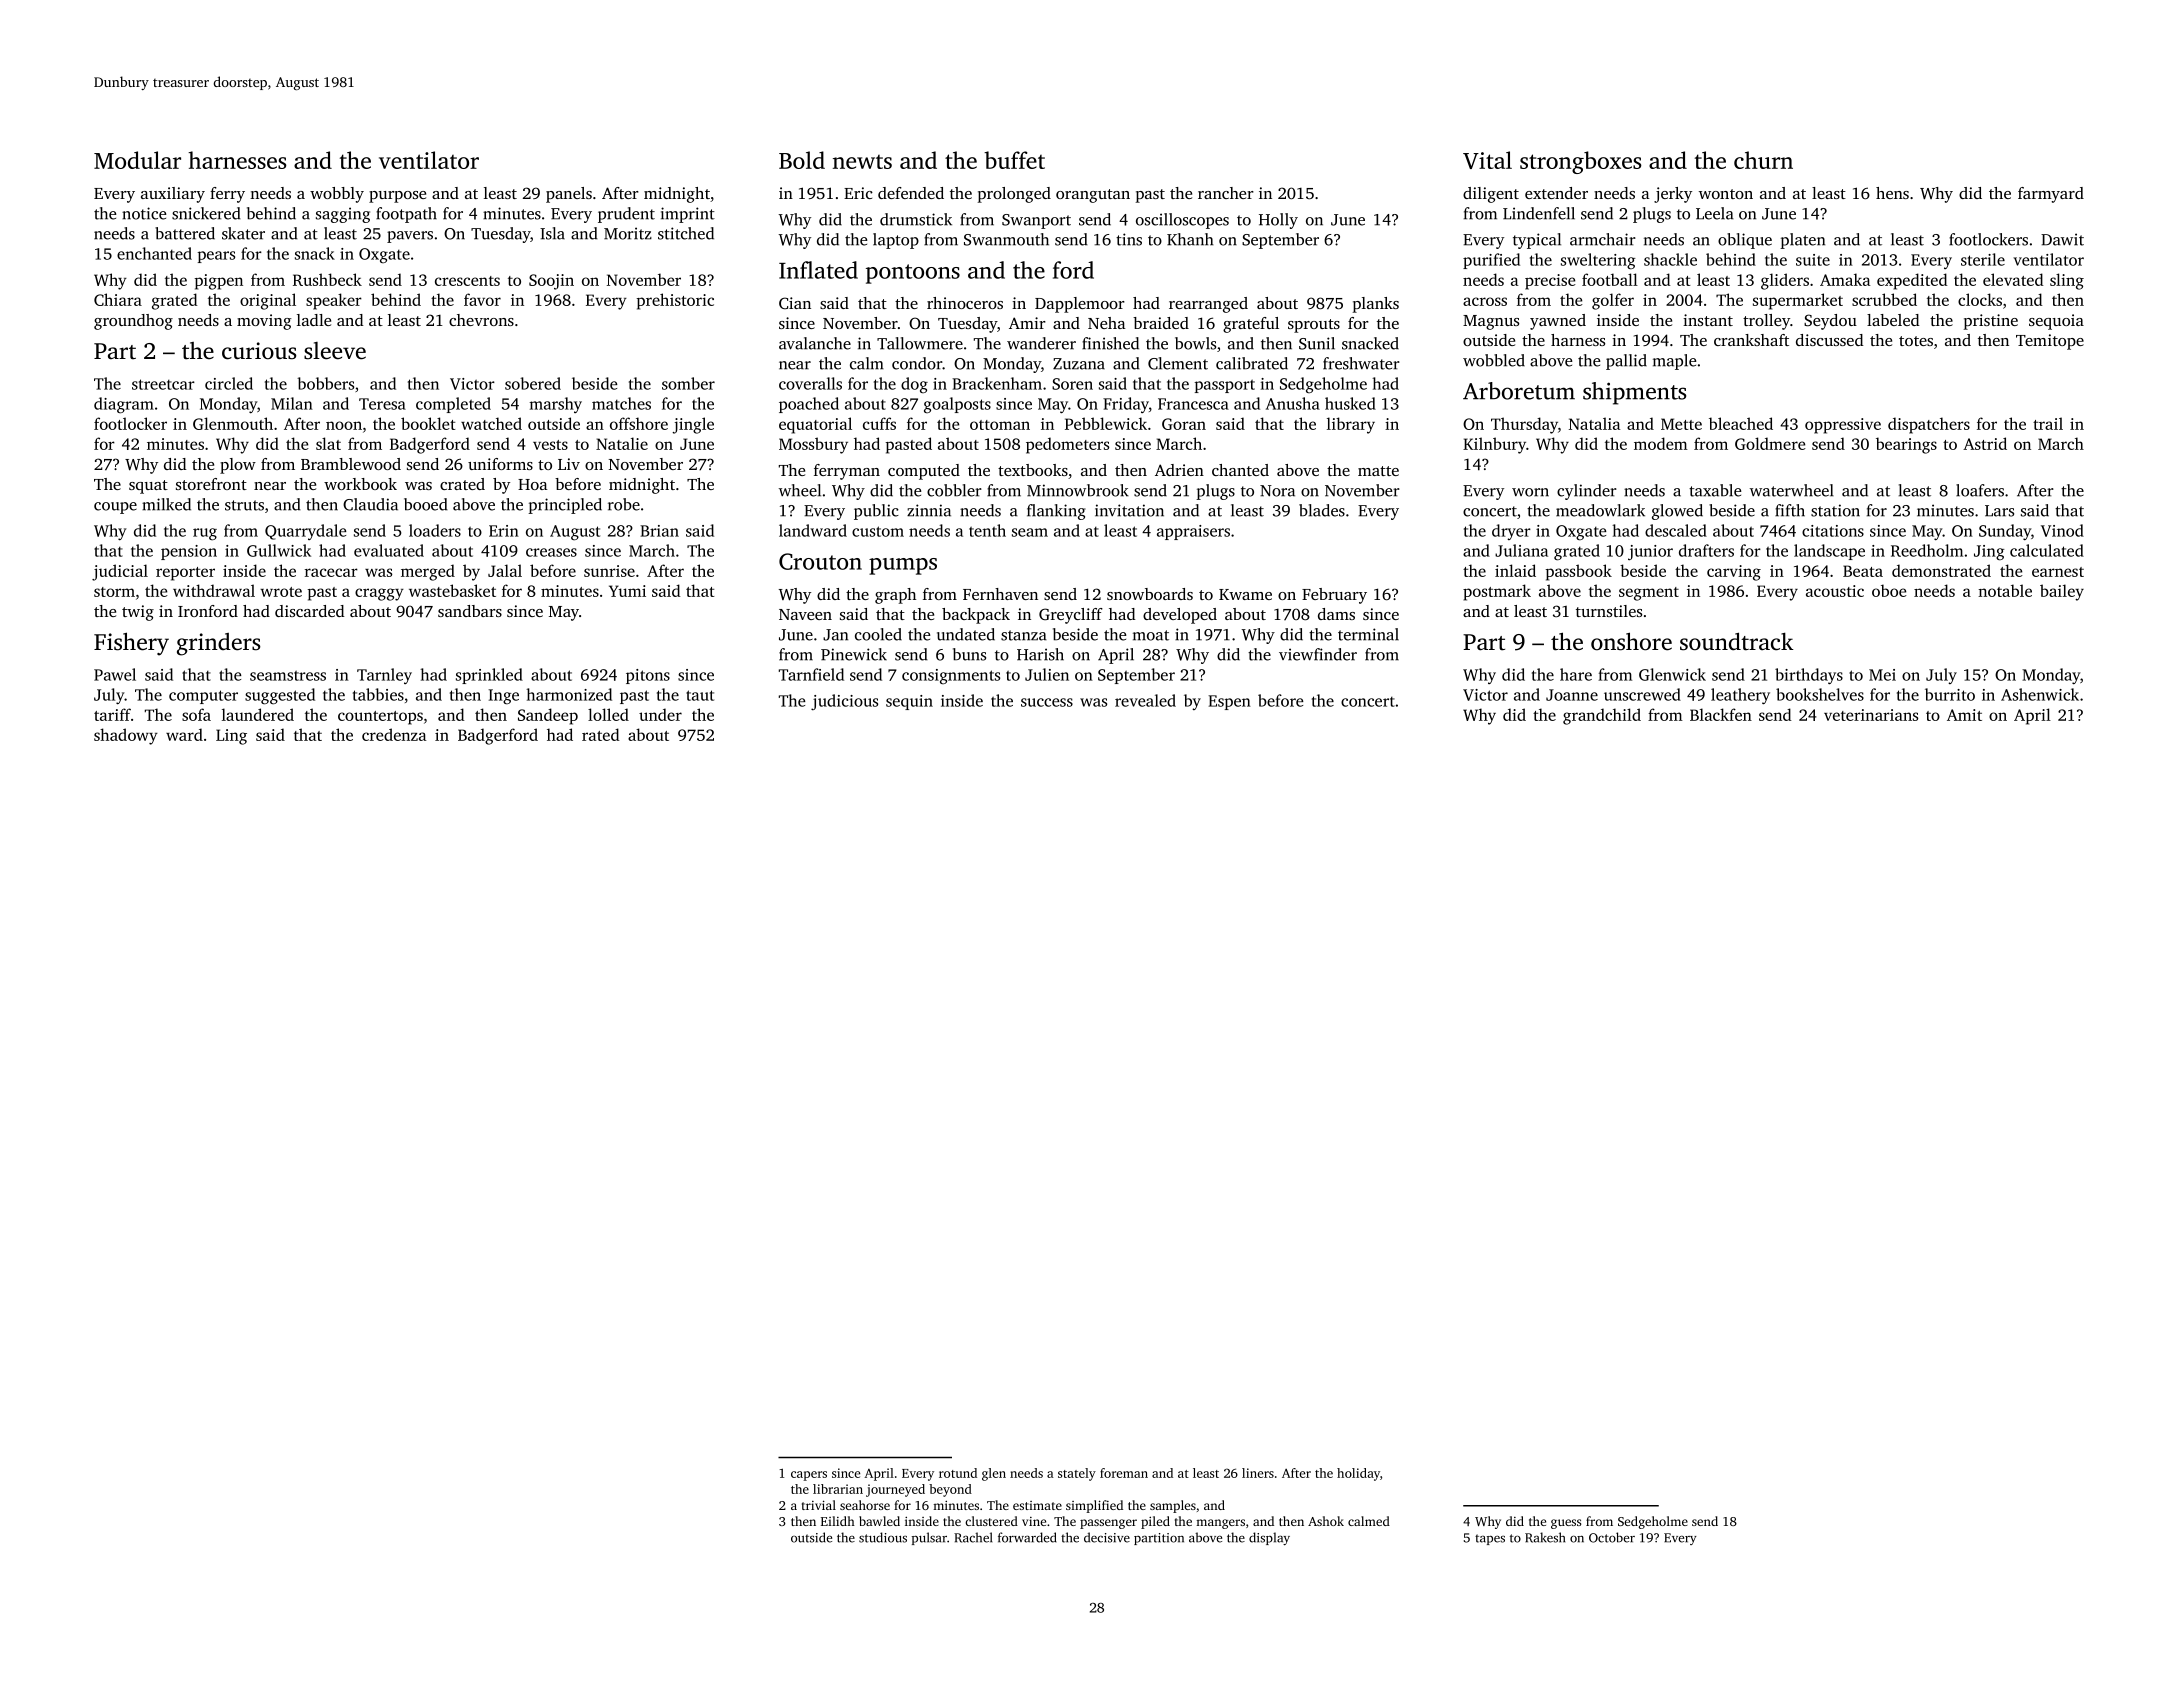 This screenshot has width=2178, height=1683. What do you see at coordinates (1258, 1473) in the screenshot?
I see `liners` at bounding box center [1258, 1473].
